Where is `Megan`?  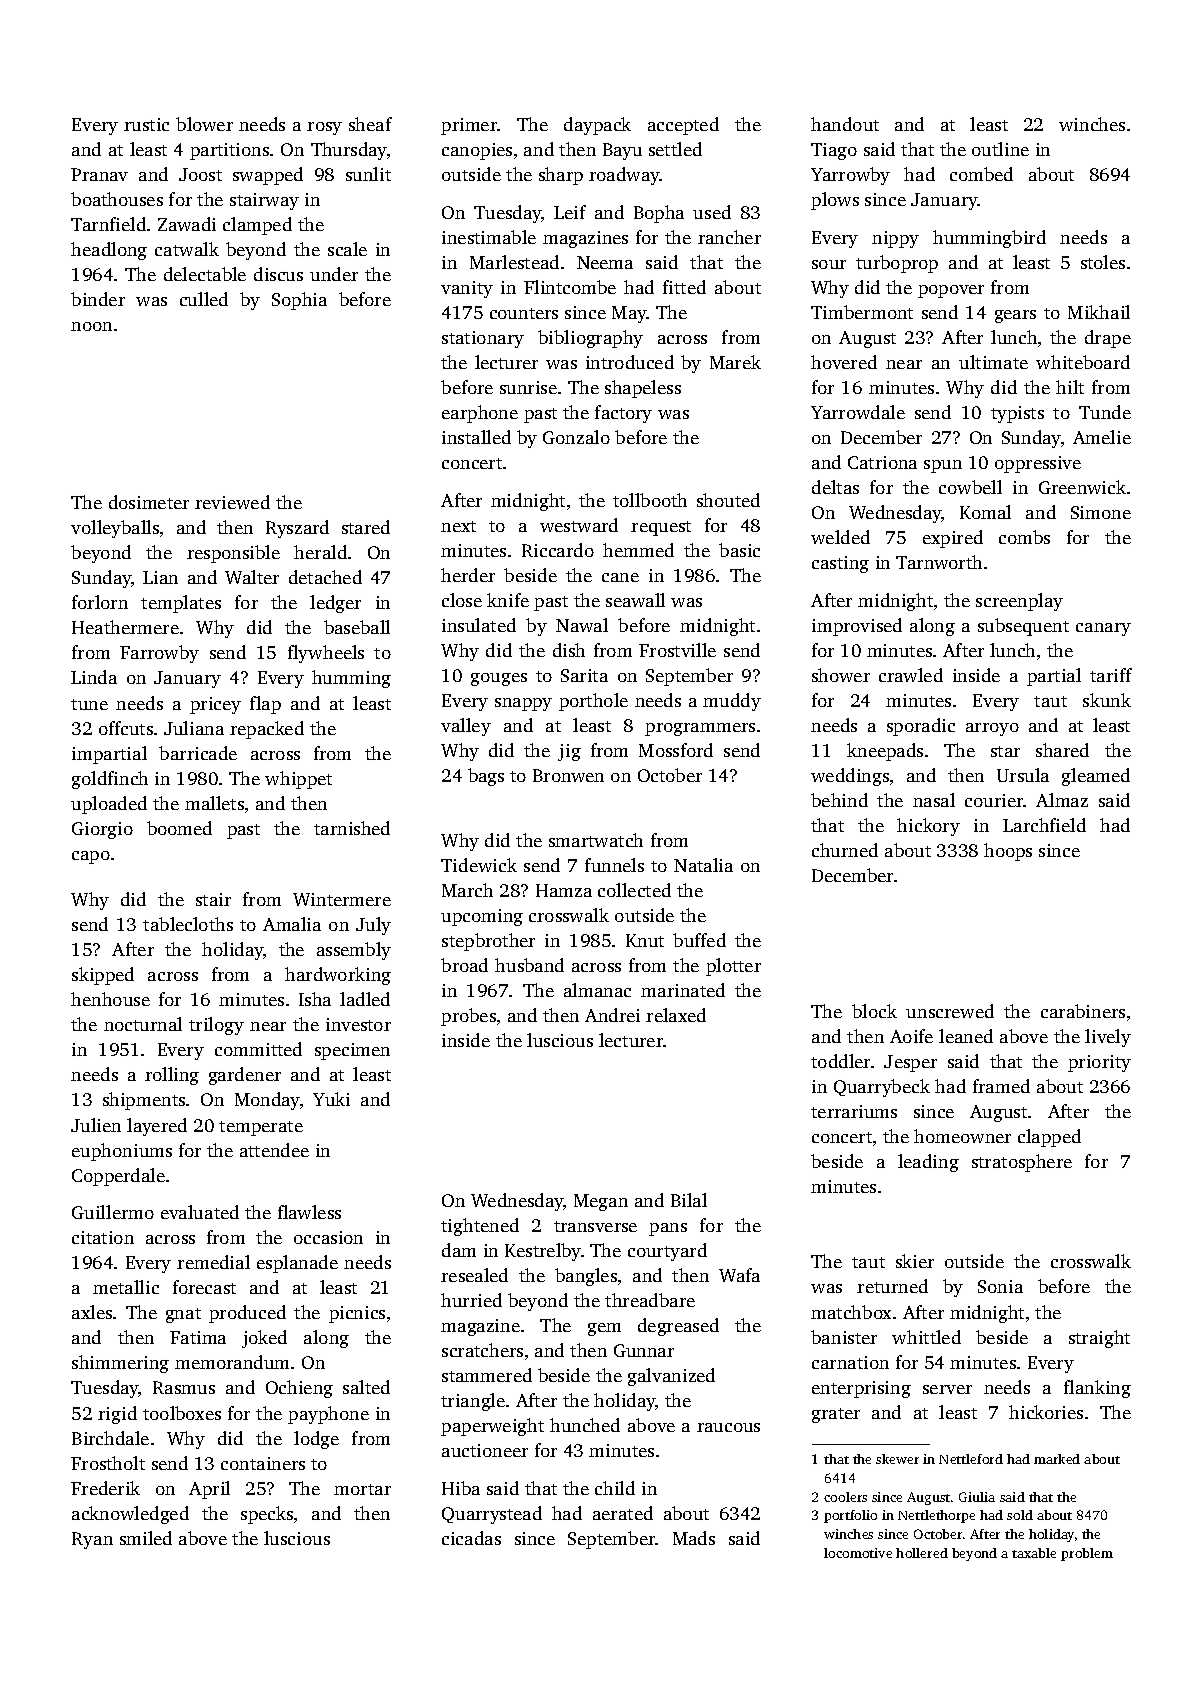 Megan is located at coordinates (601, 1202).
